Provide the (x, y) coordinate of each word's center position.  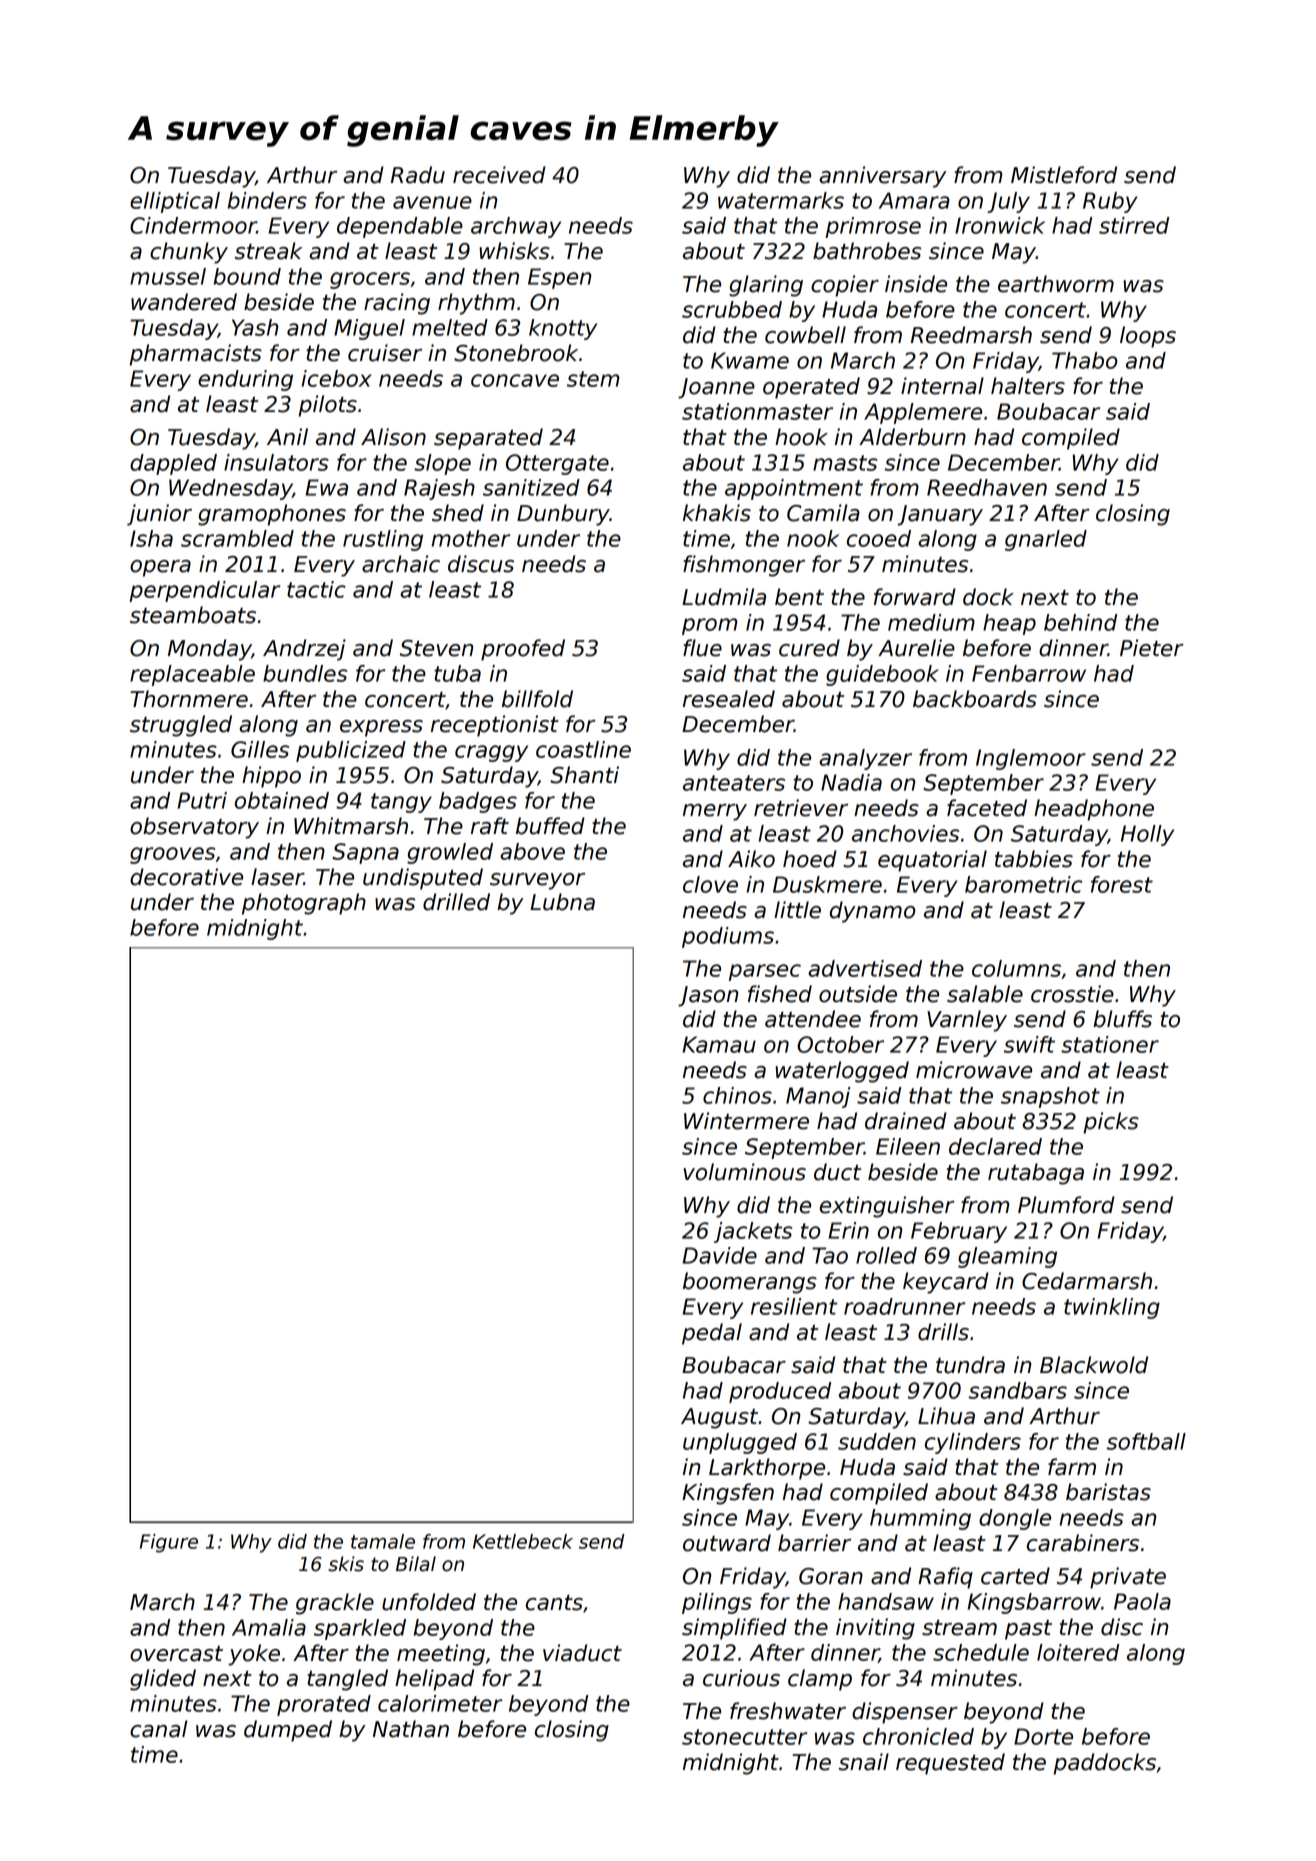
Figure (169, 1543)
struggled (181, 726)
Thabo (1084, 360)
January (940, 515)
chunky (189, 253)
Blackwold (1094, 1365)
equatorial (932, 861)
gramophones (272, 515)
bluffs (1122, 1019)
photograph (304, 904)
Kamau (719, 1044)
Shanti (584, 775)
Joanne (716, 388)
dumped (288, 1731)
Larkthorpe (767, 1469)
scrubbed (732, 309)
